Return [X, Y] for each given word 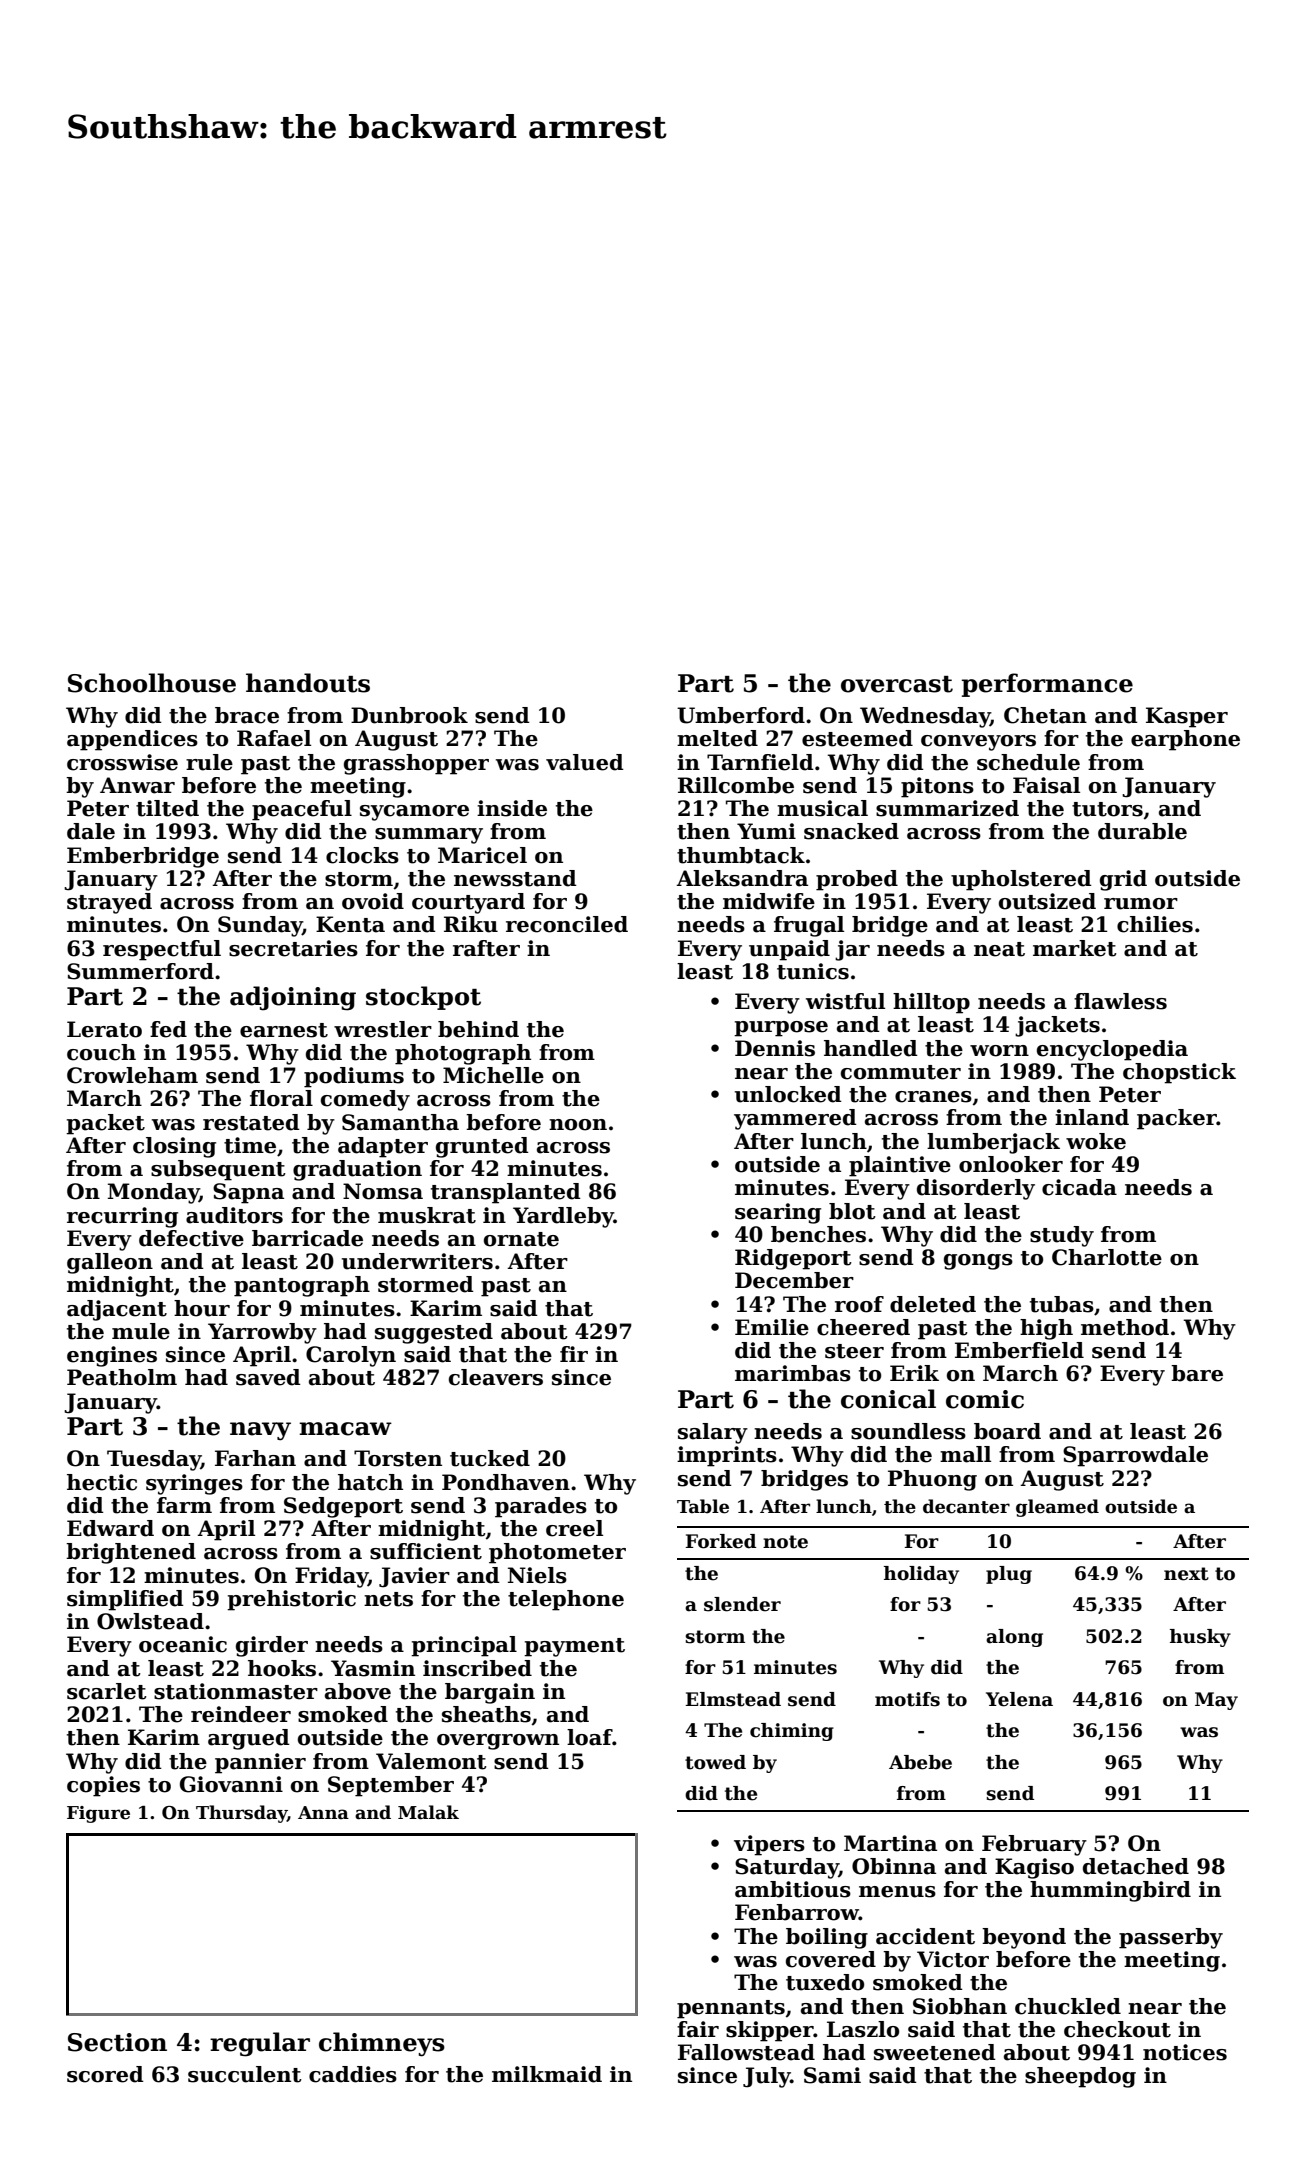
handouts [308, 683]
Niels [537, 1575]
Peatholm [122, 1377]
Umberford [741, 715]
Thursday [241, 1814]
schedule [1028, 762]
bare [1197, 1373]
